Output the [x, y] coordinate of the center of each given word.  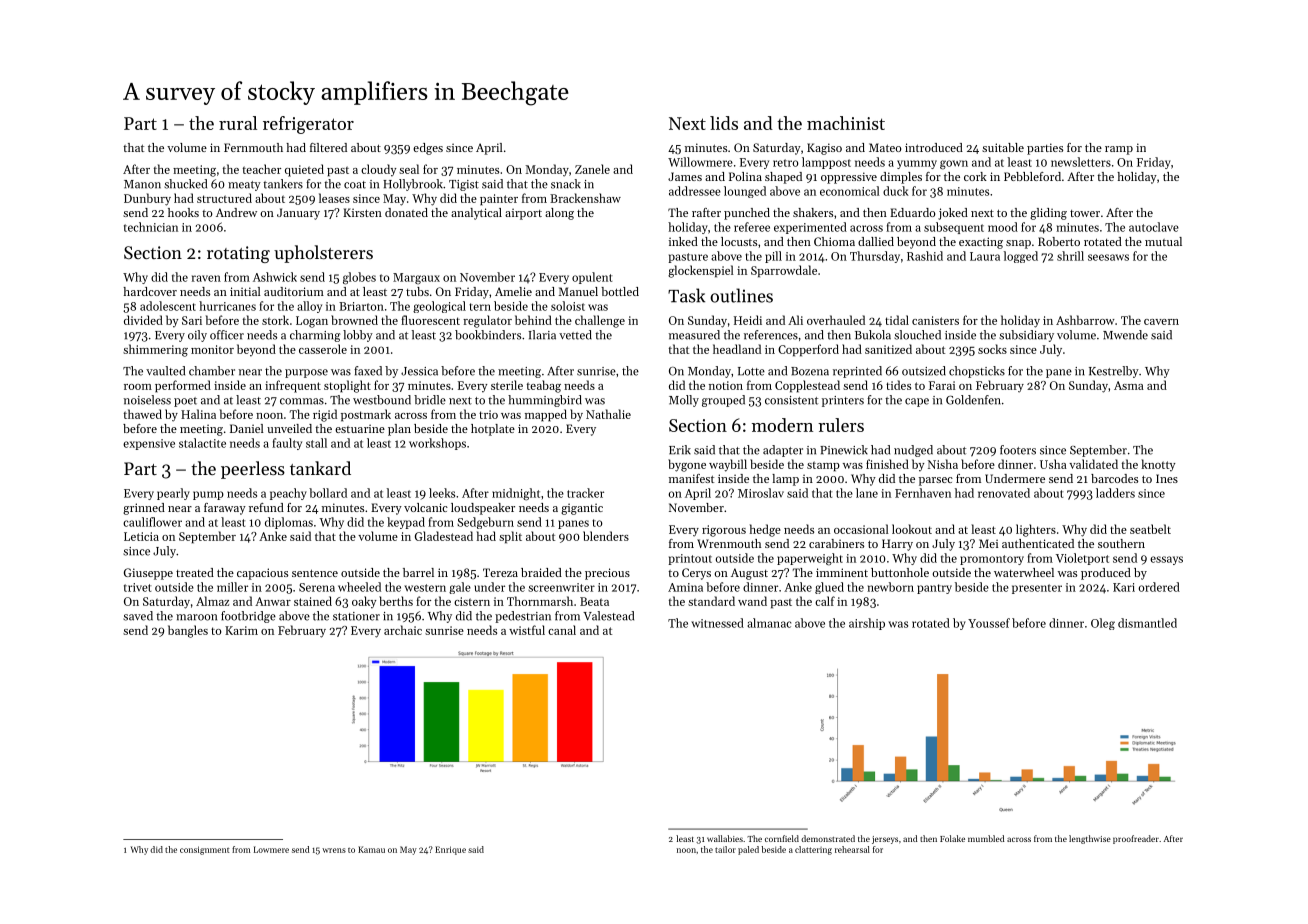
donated [406, 212]
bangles [188, 631]
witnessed [717, 623]
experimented [810, 228]
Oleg [1103, 624]
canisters [935, 320]
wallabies [725, 838]
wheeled [359, 587]
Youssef [989, 623]
